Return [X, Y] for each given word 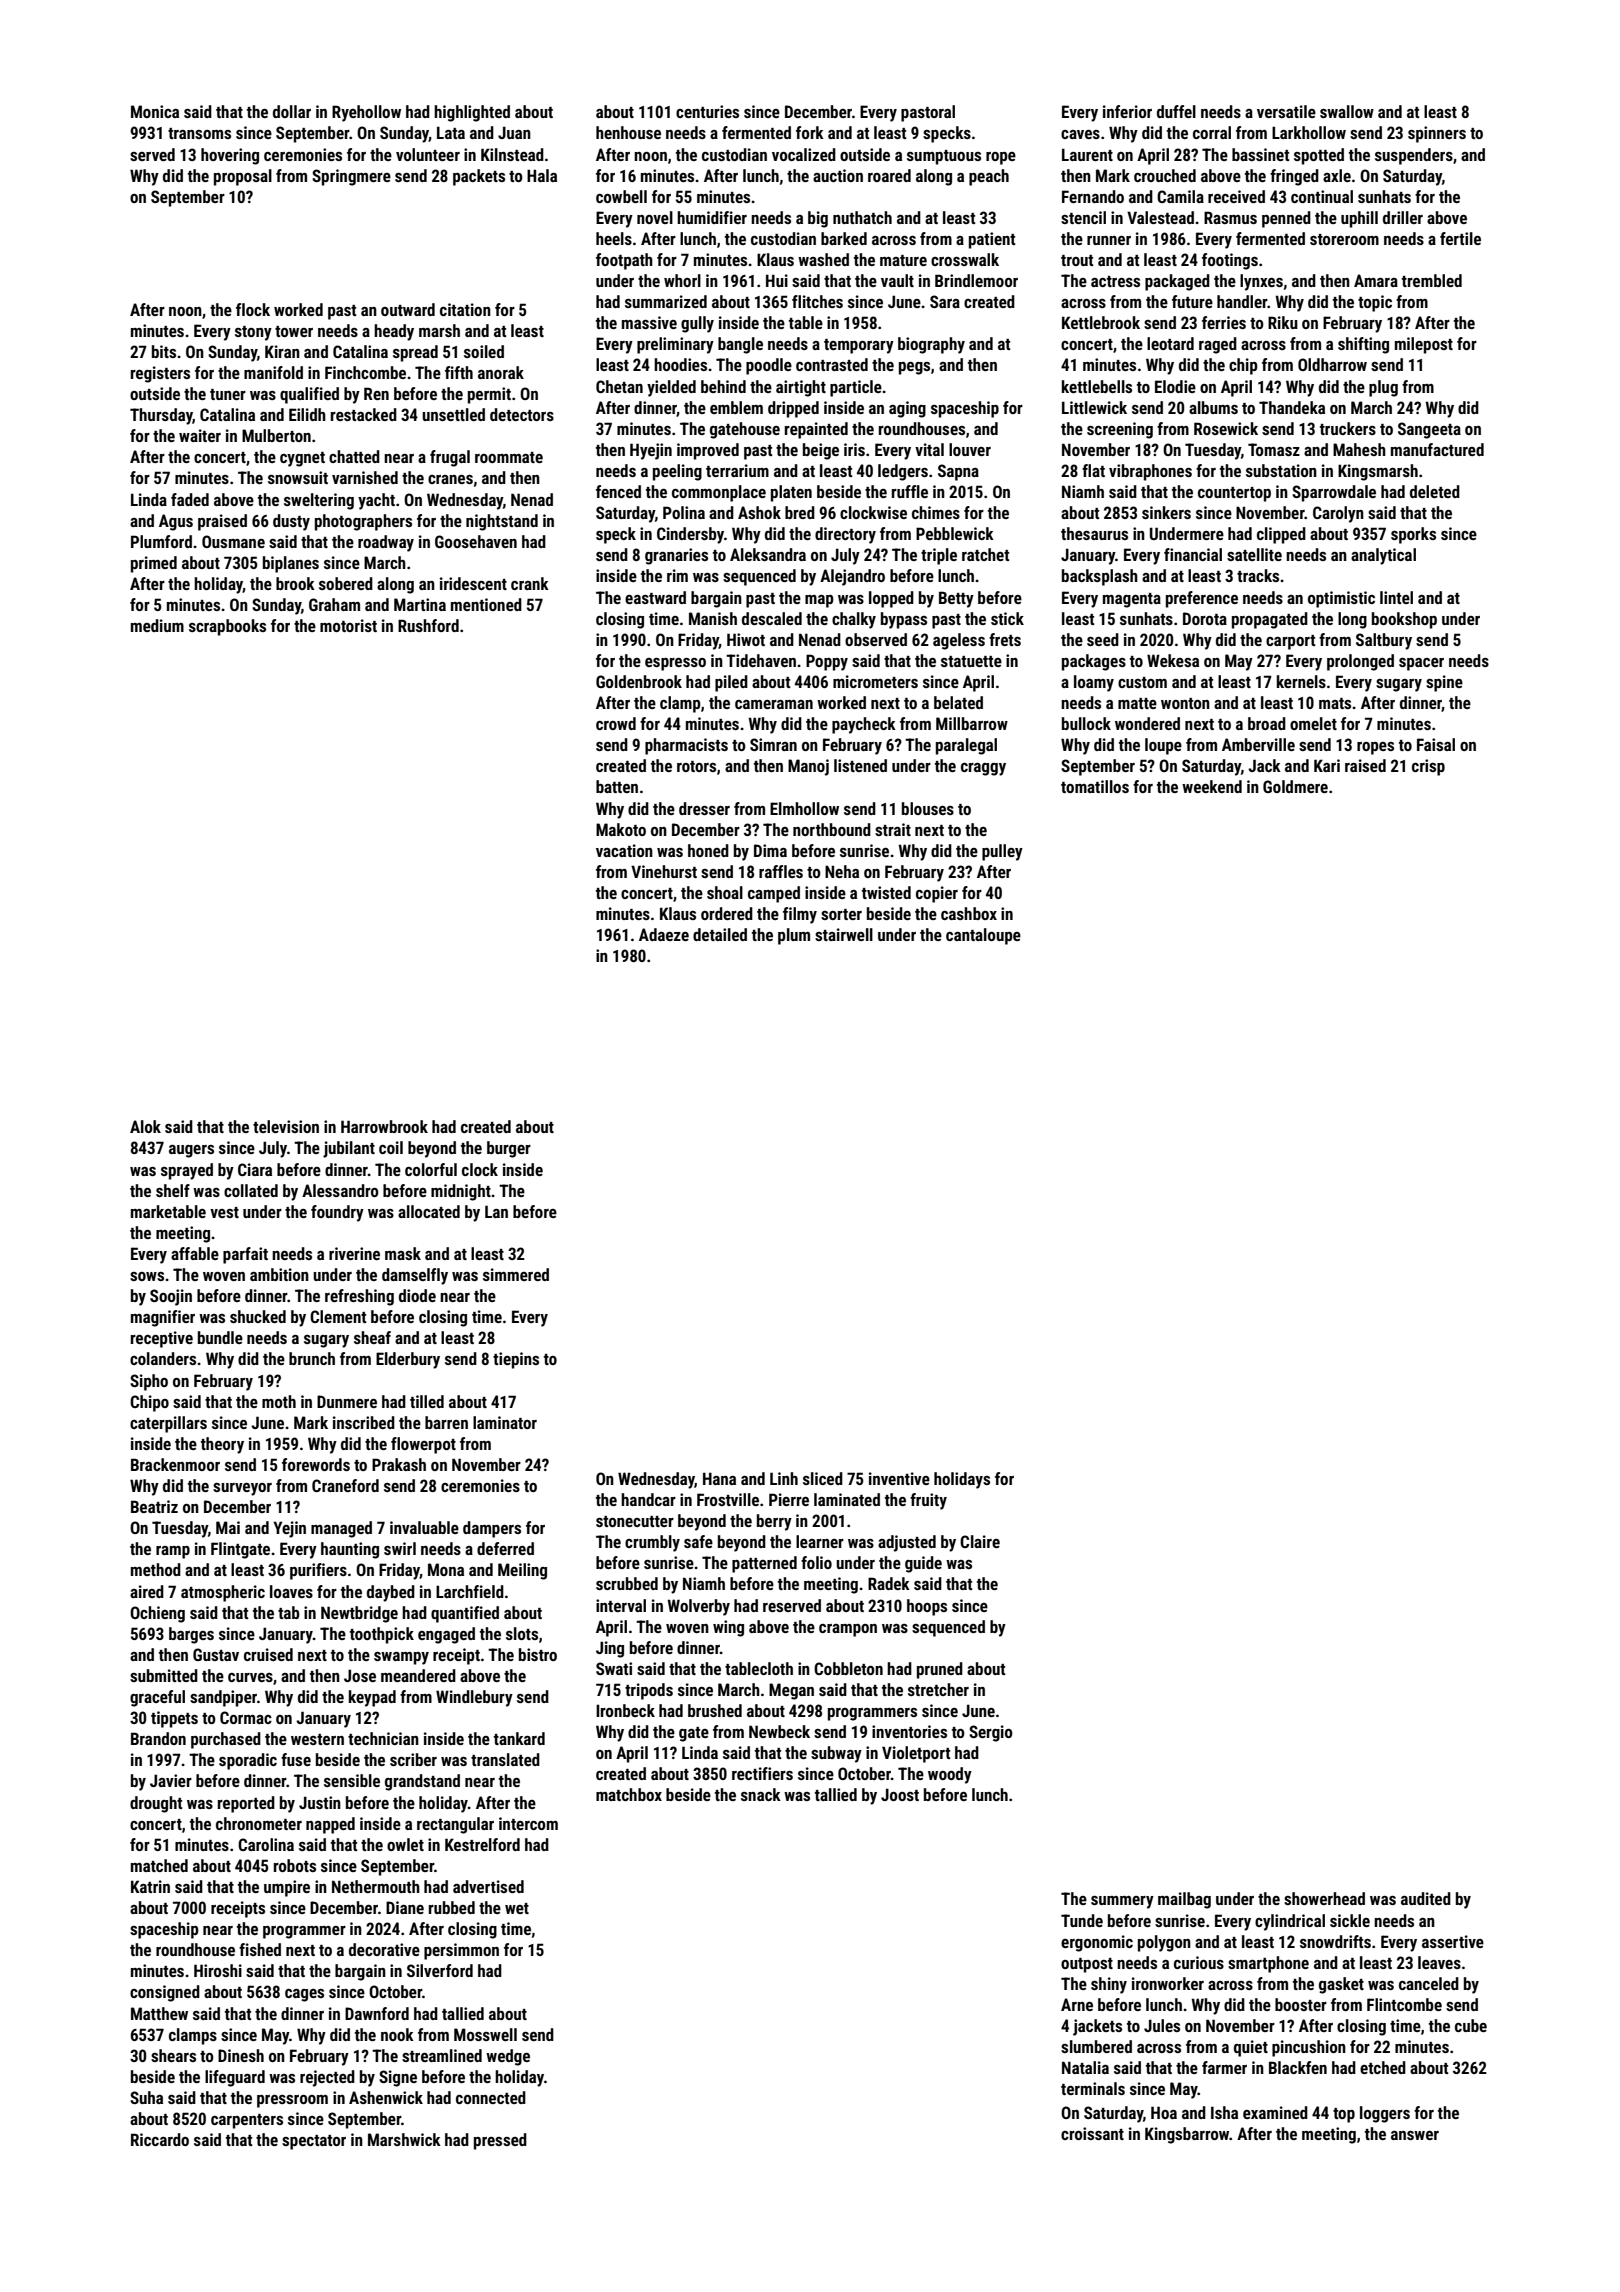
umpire [287, 1888]
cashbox [969, 913]
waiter [200, 435]
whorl [682, 280]
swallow [1347, 111]
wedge [508, 2057]
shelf [173, 1190]
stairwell [844, 934]
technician [383, 1738]
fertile [1460, 238]
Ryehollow [366, 113]
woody [950, 1775]
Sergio [991, 1733]
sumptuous [944, 157]
